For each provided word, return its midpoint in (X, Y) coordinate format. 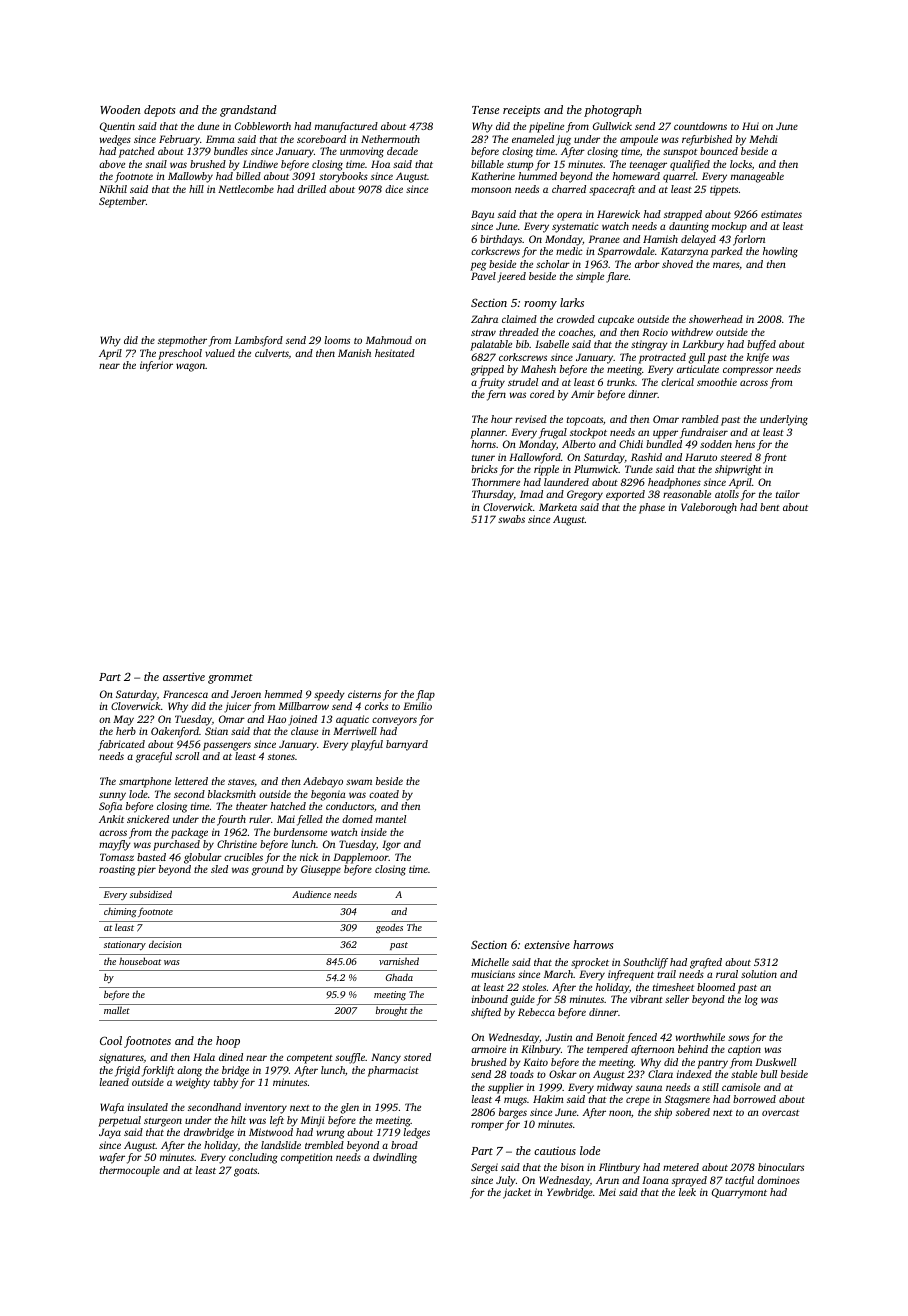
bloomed (716, 987)
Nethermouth (390, 139)
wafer (112, 1158)
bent (770, 507)
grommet (230, 679)
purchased (176, 845)
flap (425, 695)
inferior (156, 366)
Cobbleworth (263, 126)
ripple (546, 470)
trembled (324, 1145)
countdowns (700, 126)
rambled (700, 419)
